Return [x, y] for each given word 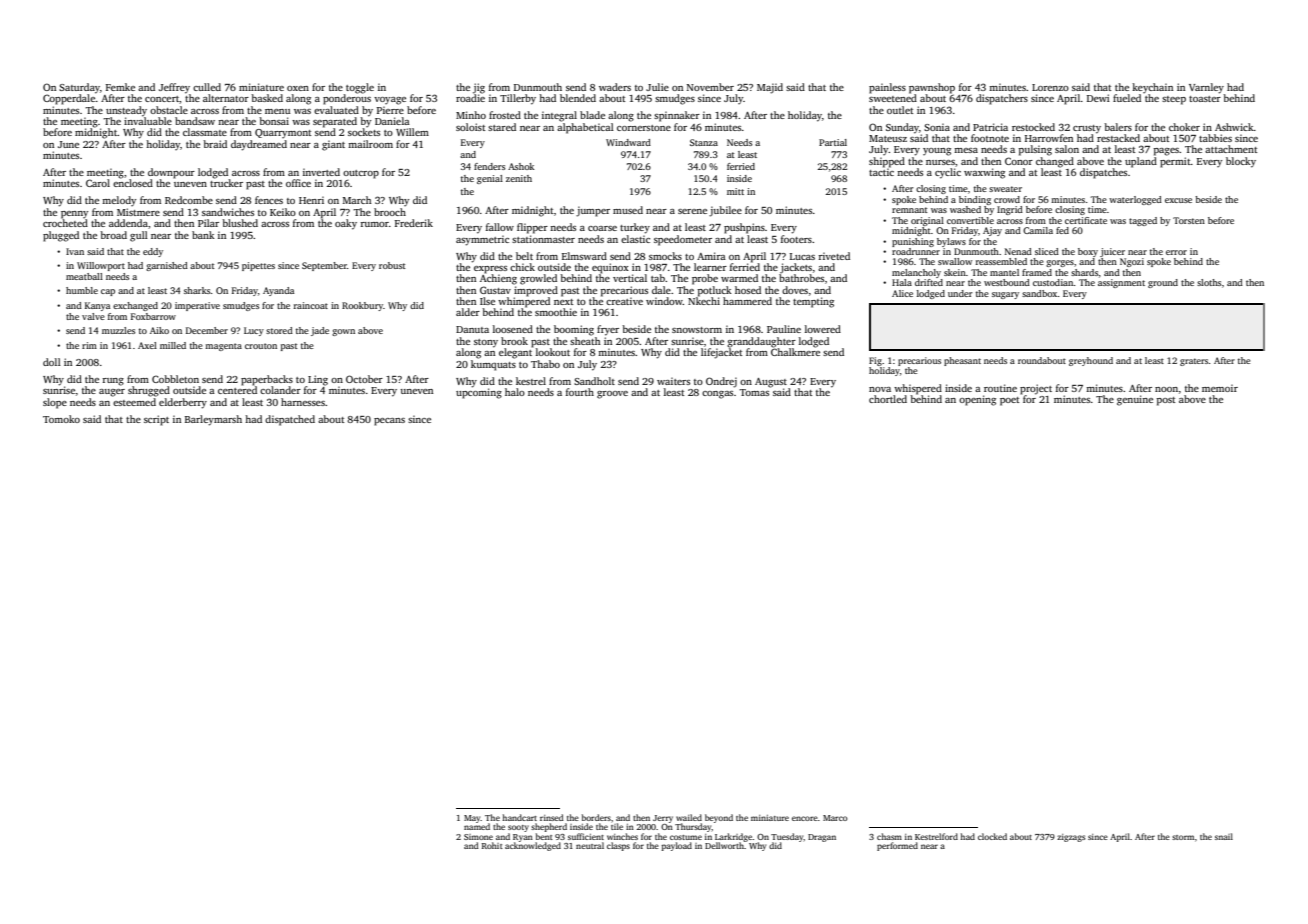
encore [805, 818]
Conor [1019, 161]
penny [74, 215]
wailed [689, 817]
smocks [665, 256]
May [472, 819]
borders [596, 817]
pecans [389, 422]
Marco [835, 818]
